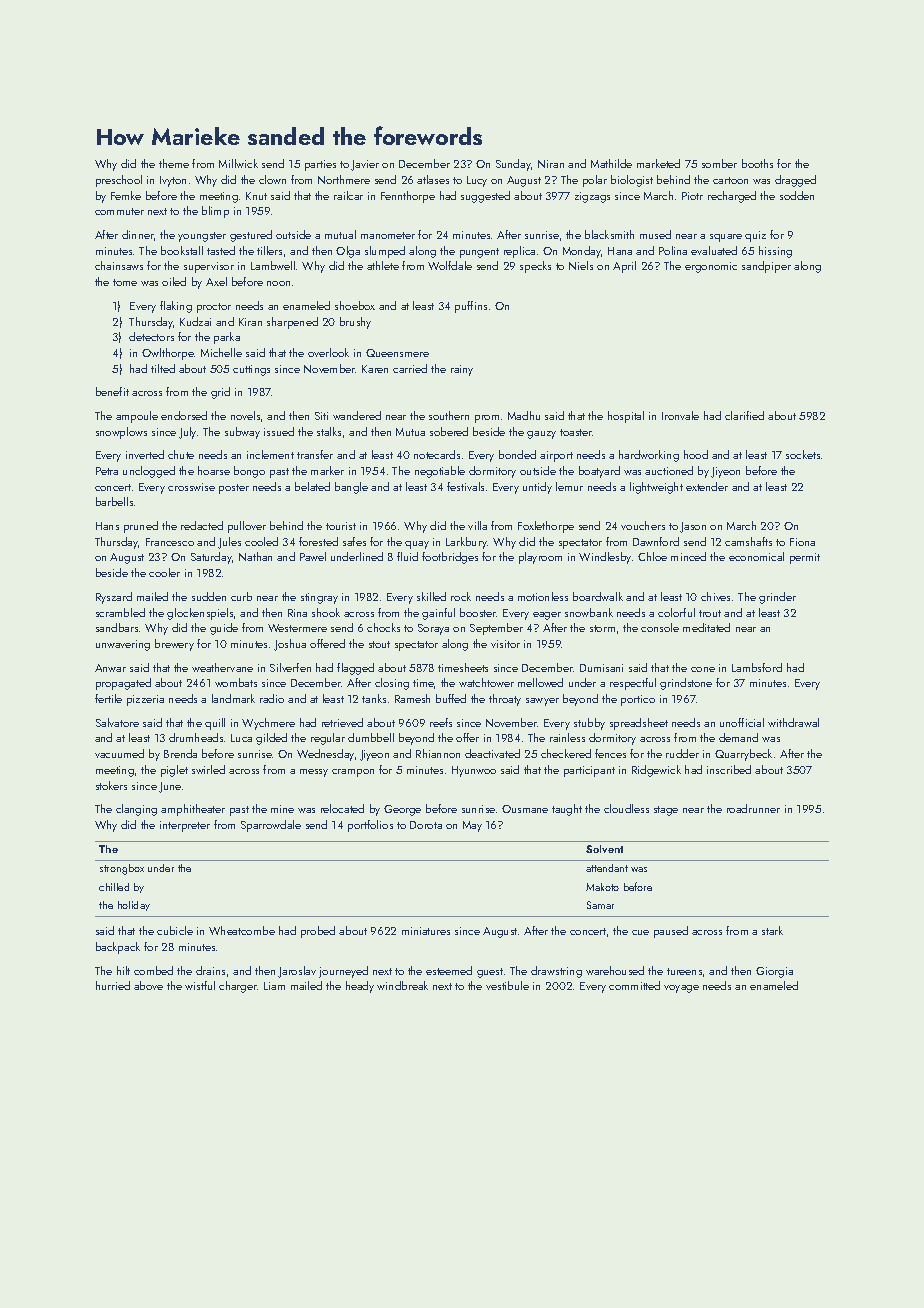 This screenshot has height=1308, width=924. I want to click on somber, so click(719, 163).
